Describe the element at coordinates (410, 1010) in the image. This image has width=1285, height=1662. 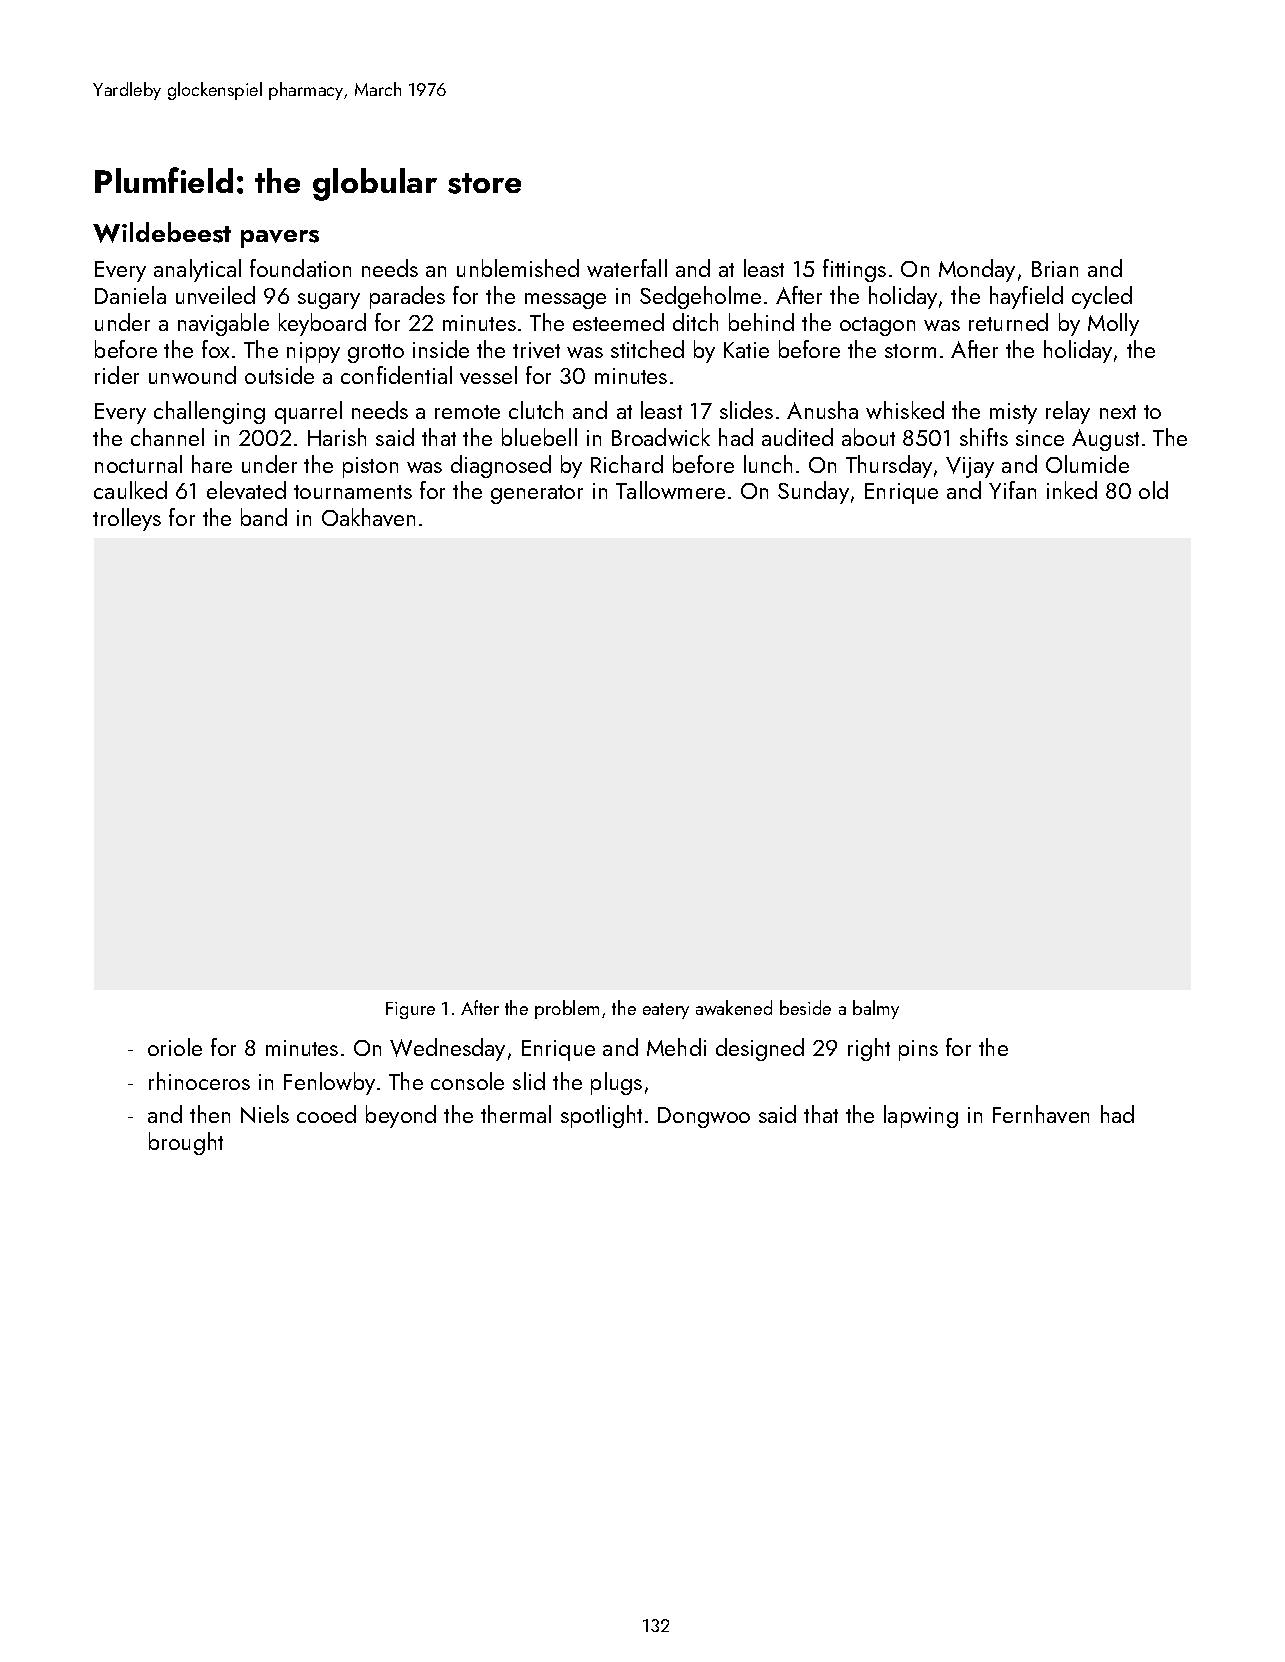
I see `Figure` at that location.
